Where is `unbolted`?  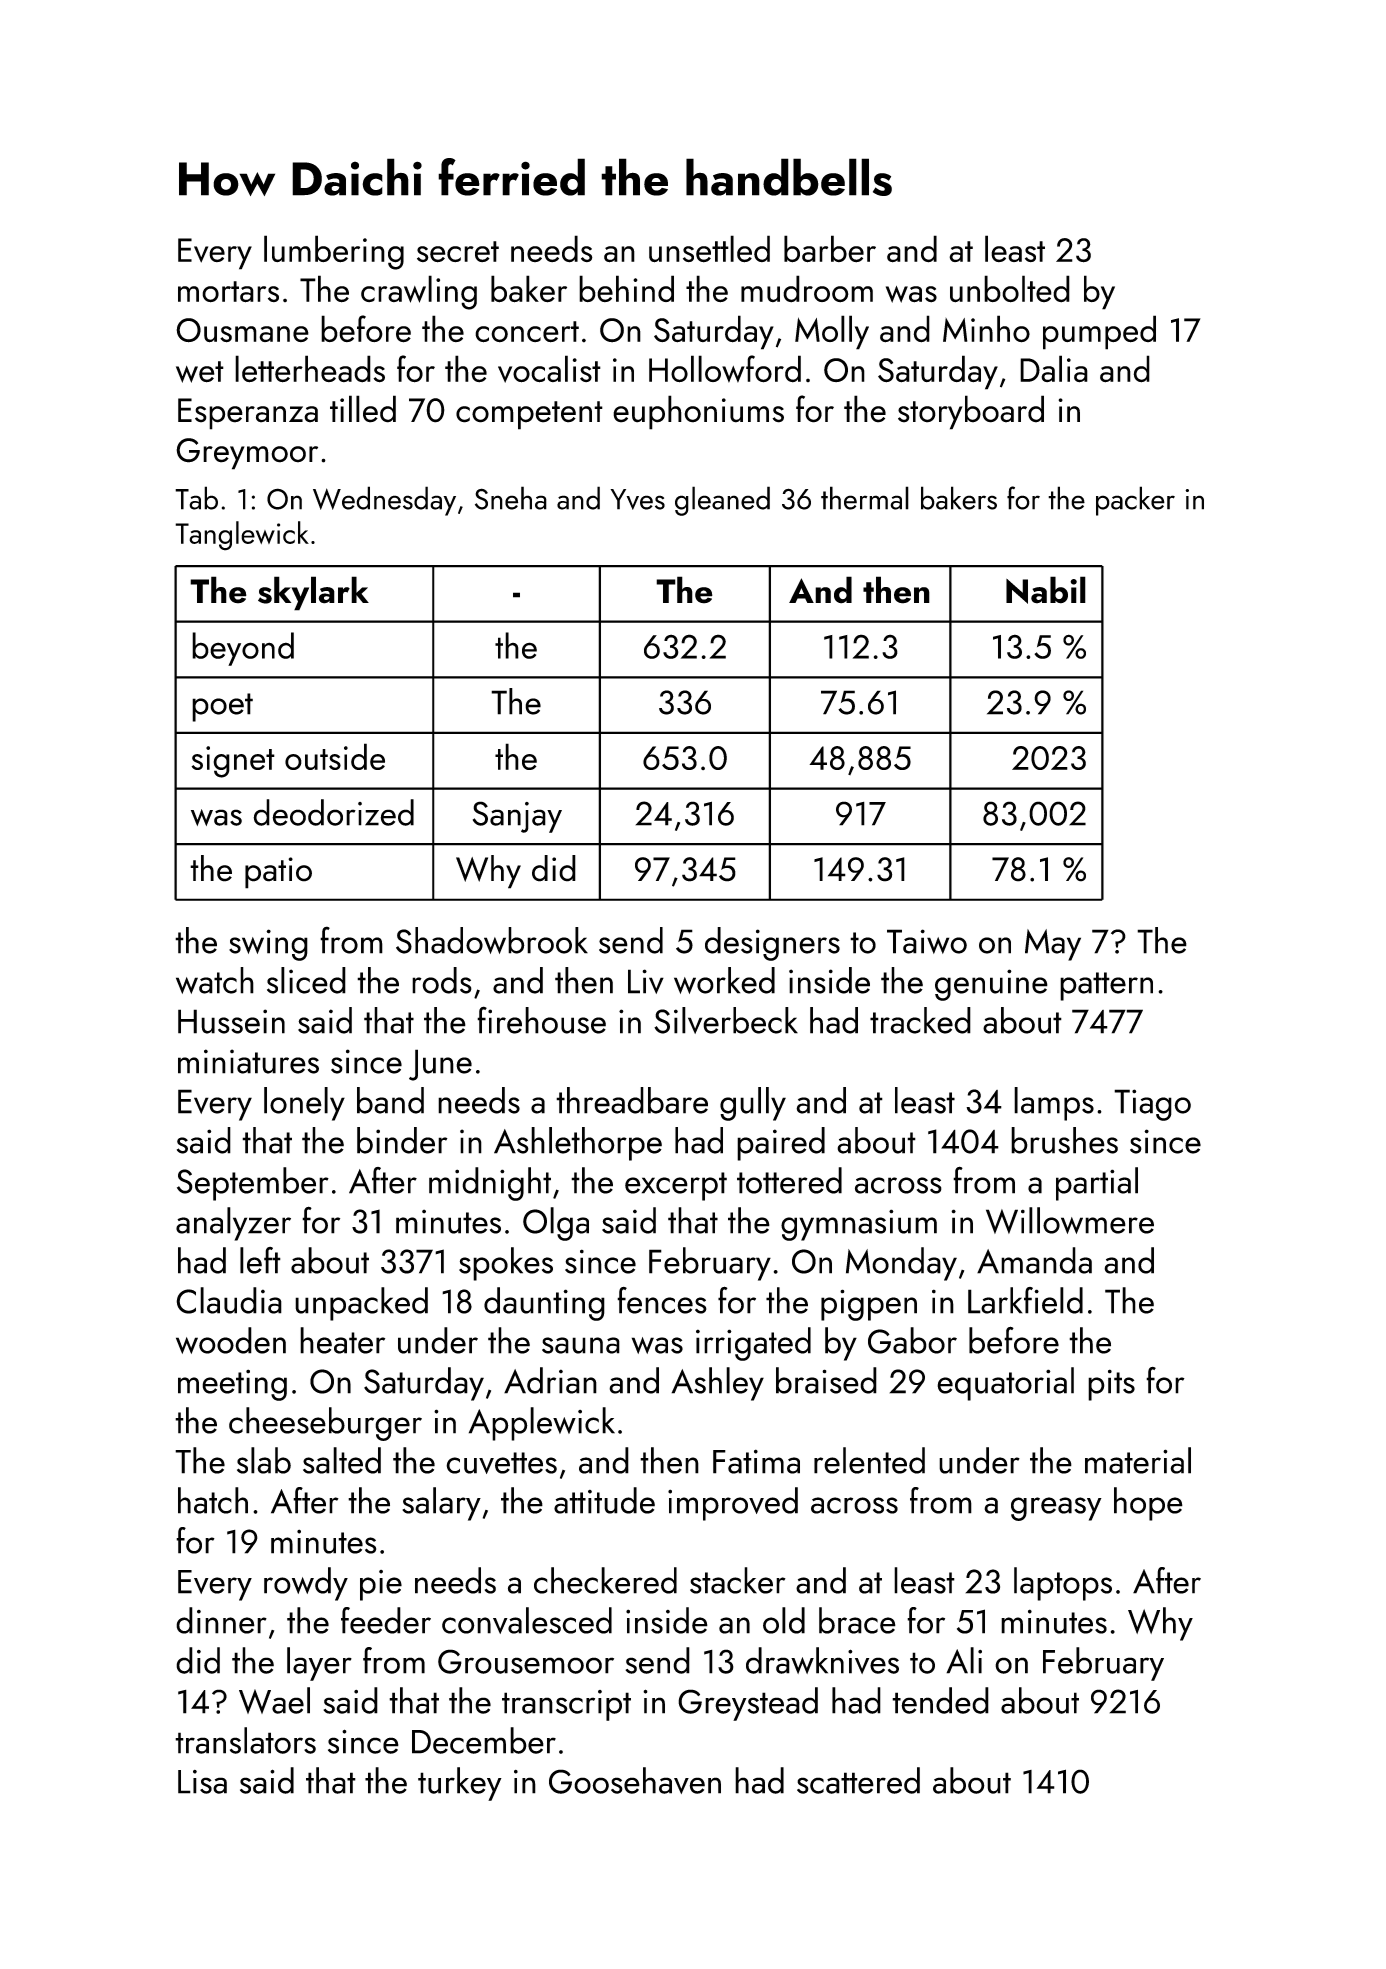
unbolted is located at coordinates (1010, 289).
